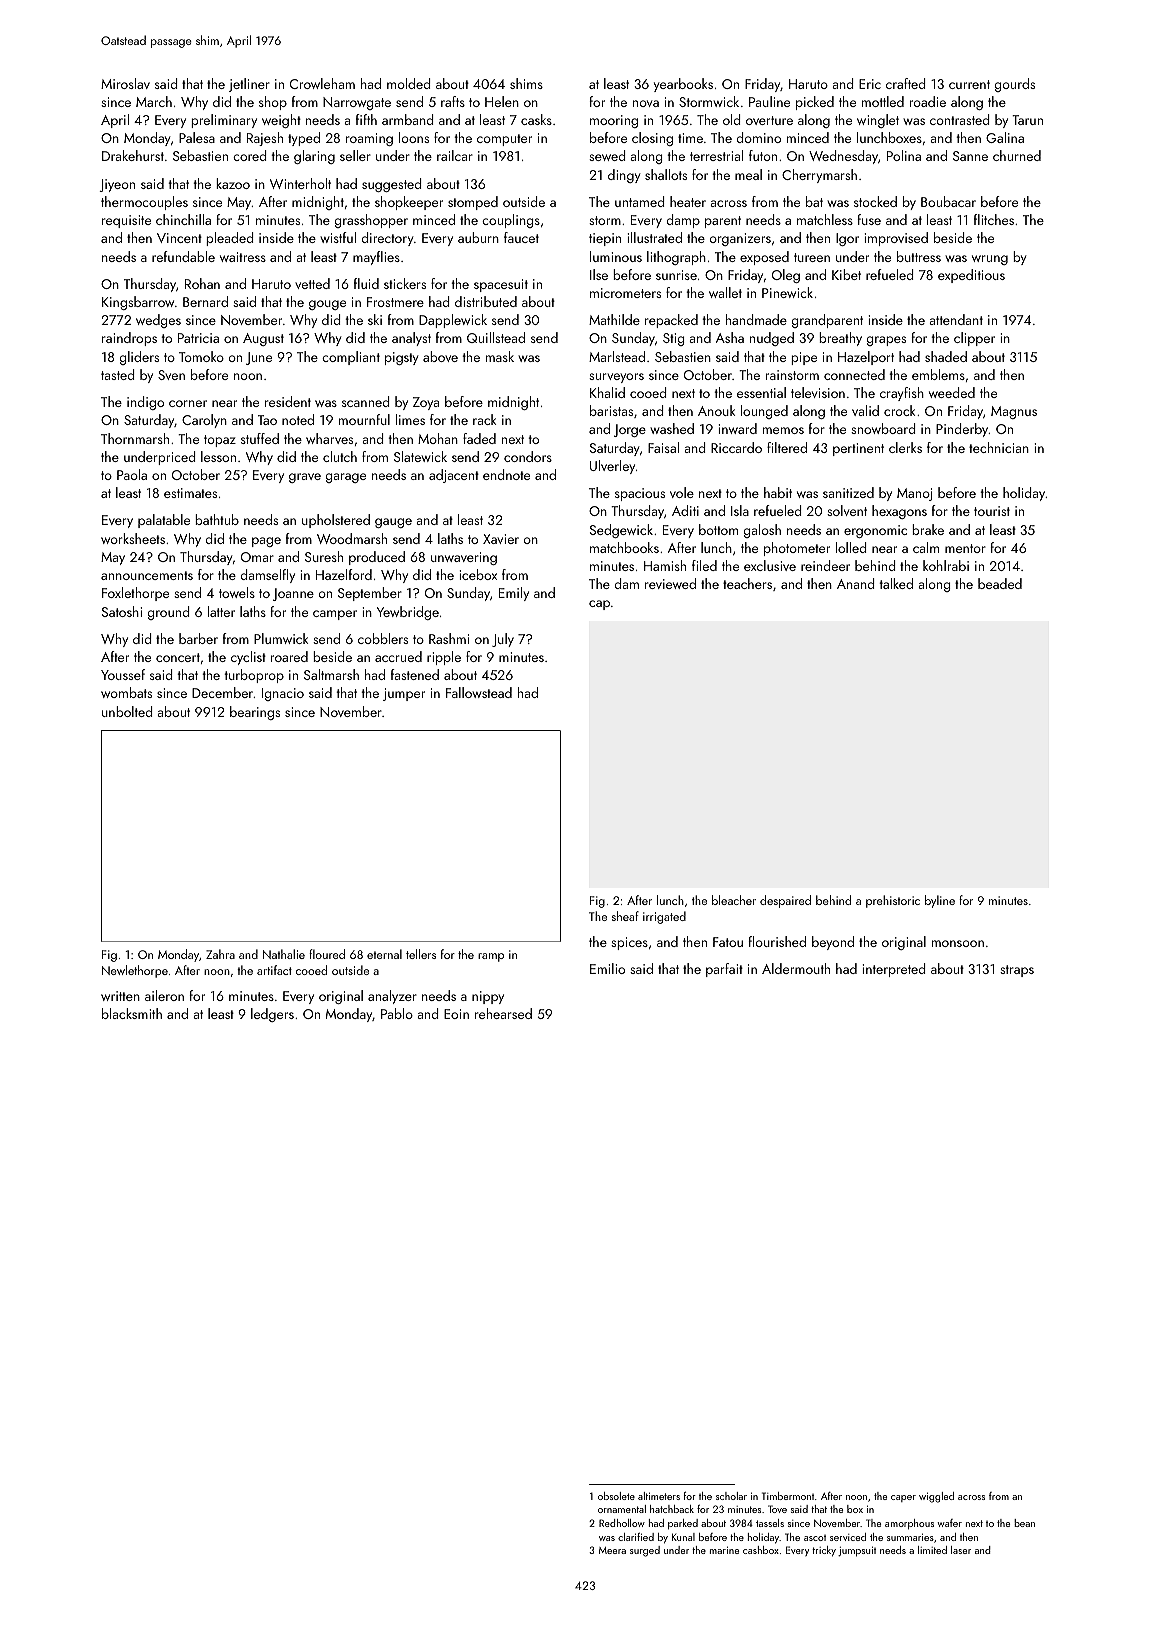  I want to click on interpreted, so click(894, 970).
